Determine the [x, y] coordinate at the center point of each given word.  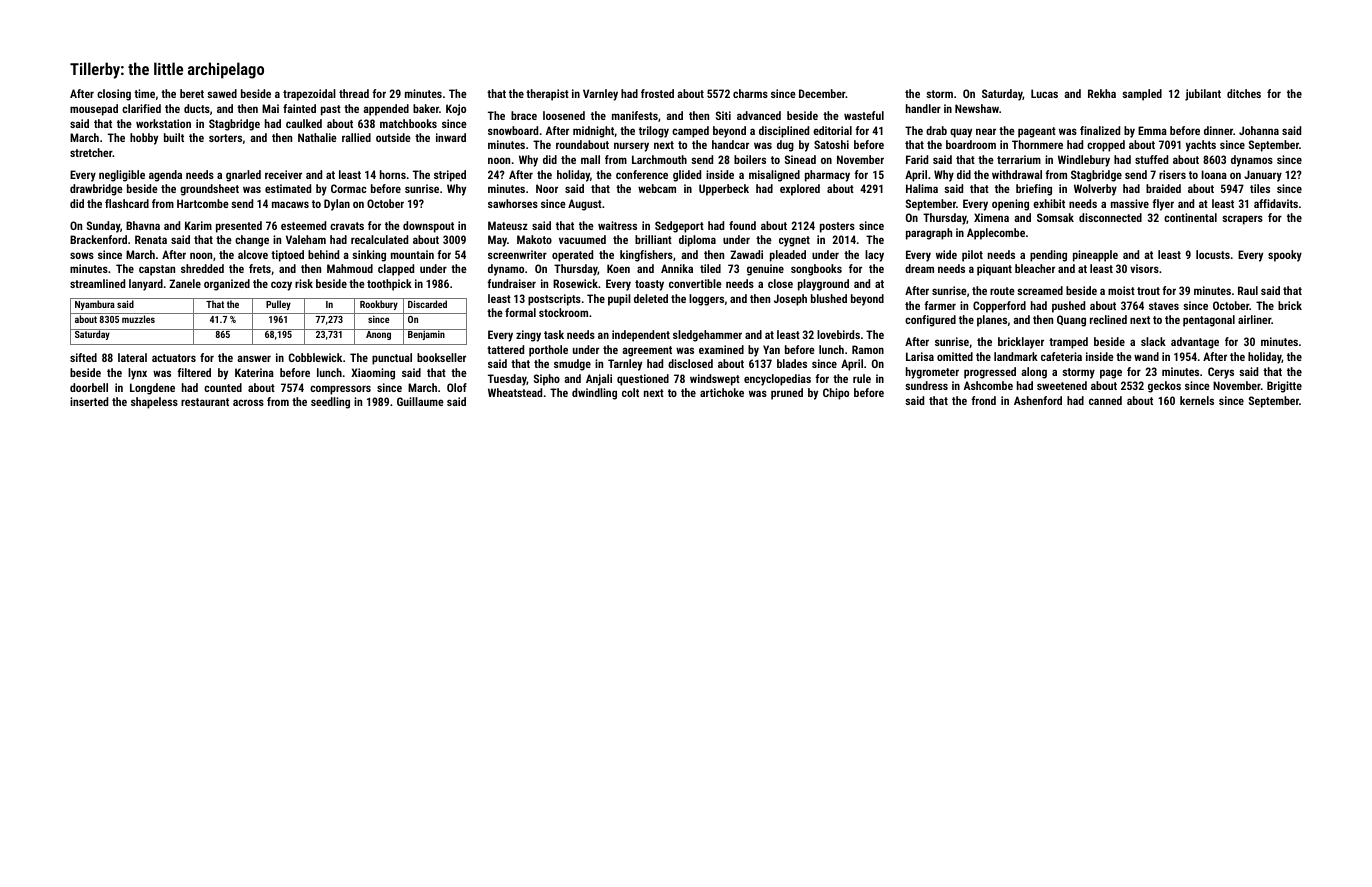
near [986, 131]
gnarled [243, 176]
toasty [649, 285]
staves [1164, 306]
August [585, 205]
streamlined [97, 283]
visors [1144, 268]
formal [520, 312]
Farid [917, 159]
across [248, 402]
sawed [222, 93]
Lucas [1044, 93]
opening [1010, 205]
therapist [547, 95]
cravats [347, 226]
